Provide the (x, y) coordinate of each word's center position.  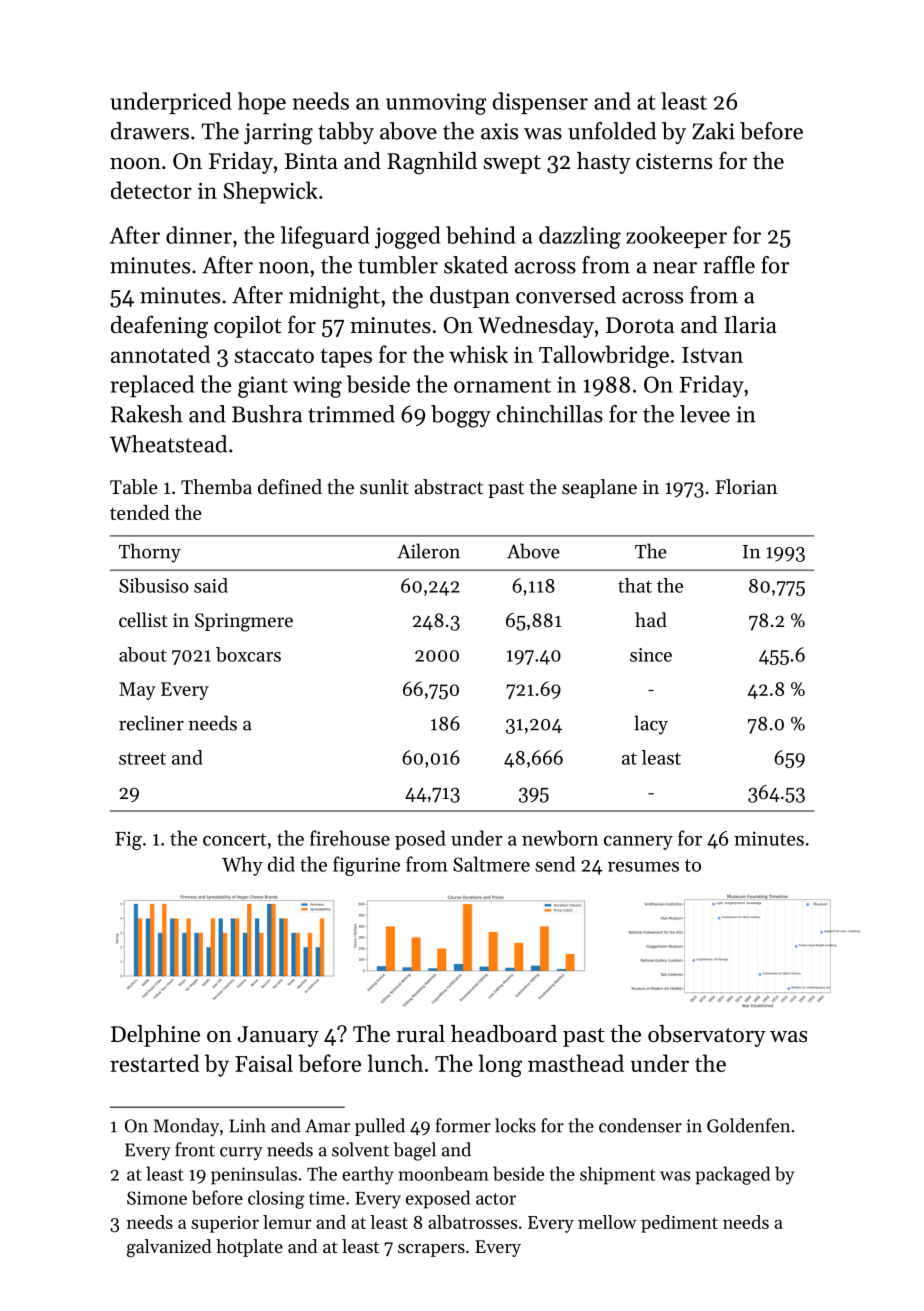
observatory (707, 1036)
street (142, 758)
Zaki (713, 131)
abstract (448, 486)
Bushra (267, 414)
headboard (504, 1034)
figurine (366, 866)
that (635, 585)
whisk (478, 354)
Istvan (712, 355)
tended (140, 512)
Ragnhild (432, 163)
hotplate (249, 1248)
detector (151, 190)
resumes (643, 867)
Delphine (155, 1036)
